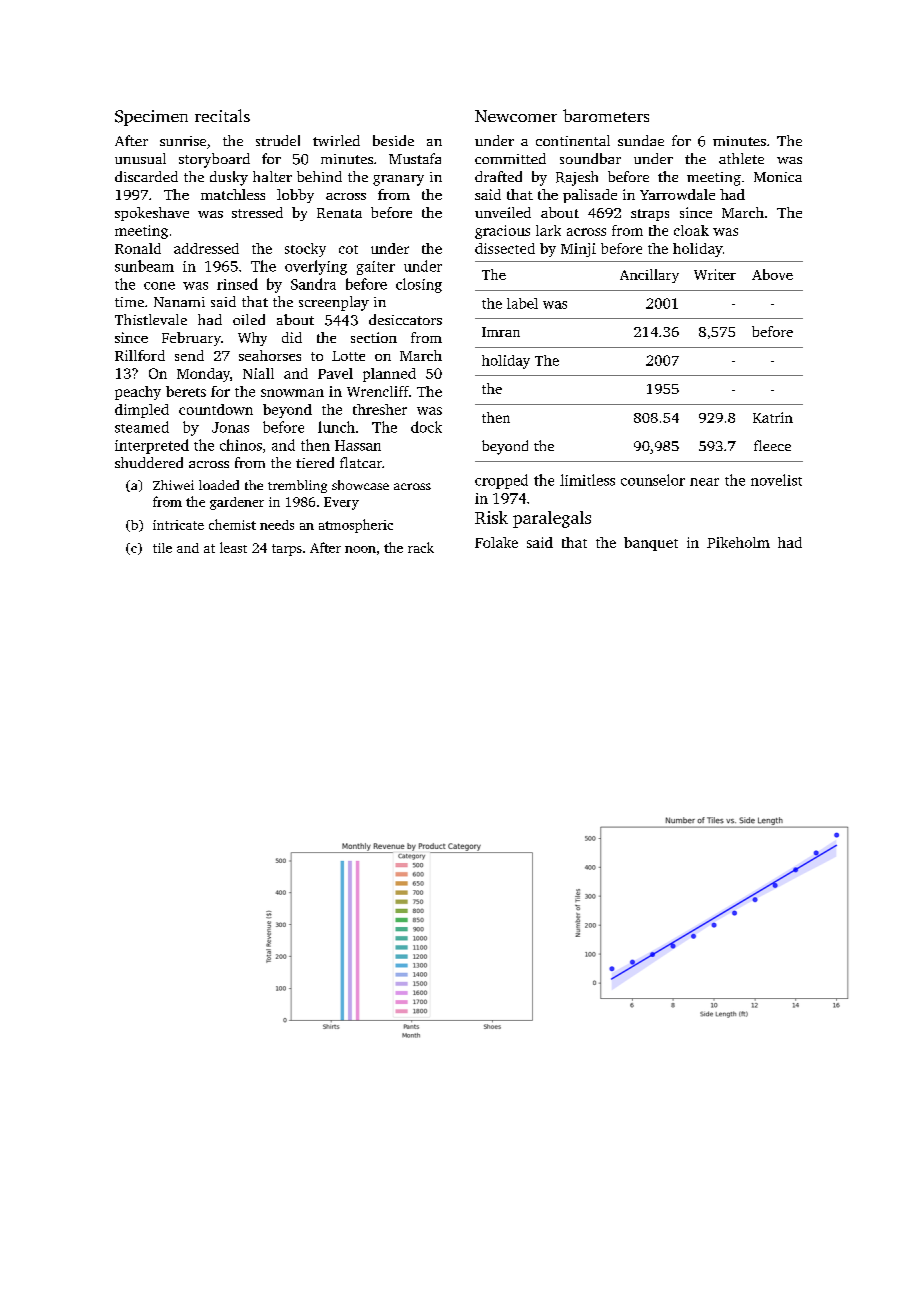 Image resolution: width=917 pixels, height=1302 pixels. Describe the element at coordinates (496, 542) in the document. I see `Folake` at that location.
